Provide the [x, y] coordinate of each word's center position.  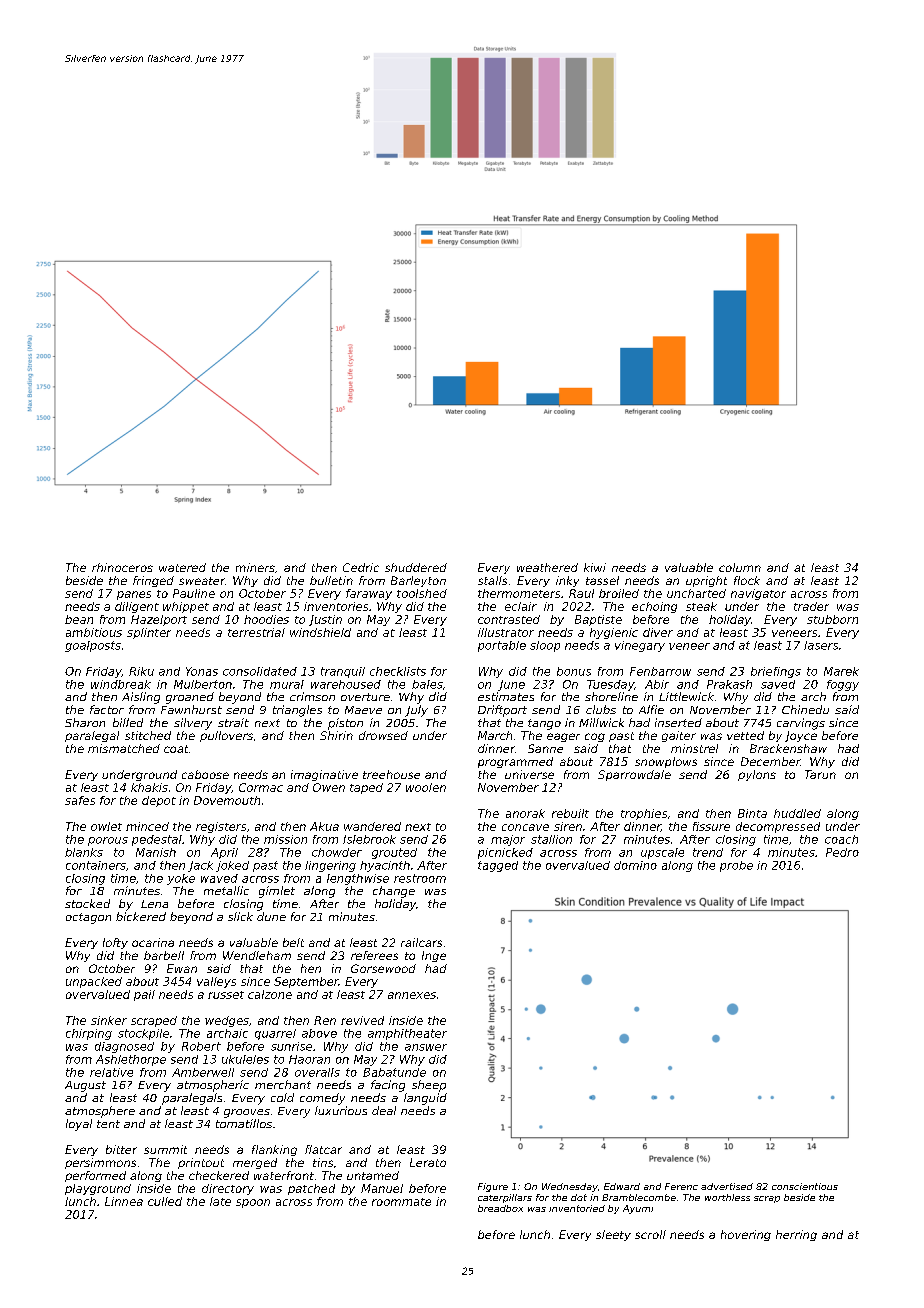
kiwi [595, 567]
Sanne [545, 748]
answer [426, 1047]
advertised [727, 1186]
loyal [79, 1125]
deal [384, 1110]
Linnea [124, 1201]
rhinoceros [122, 567]
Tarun [820, 774]
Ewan [182, 968]
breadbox [500, 1208]
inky [567, 581]
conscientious [805, 1186]
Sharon [85, 722]
